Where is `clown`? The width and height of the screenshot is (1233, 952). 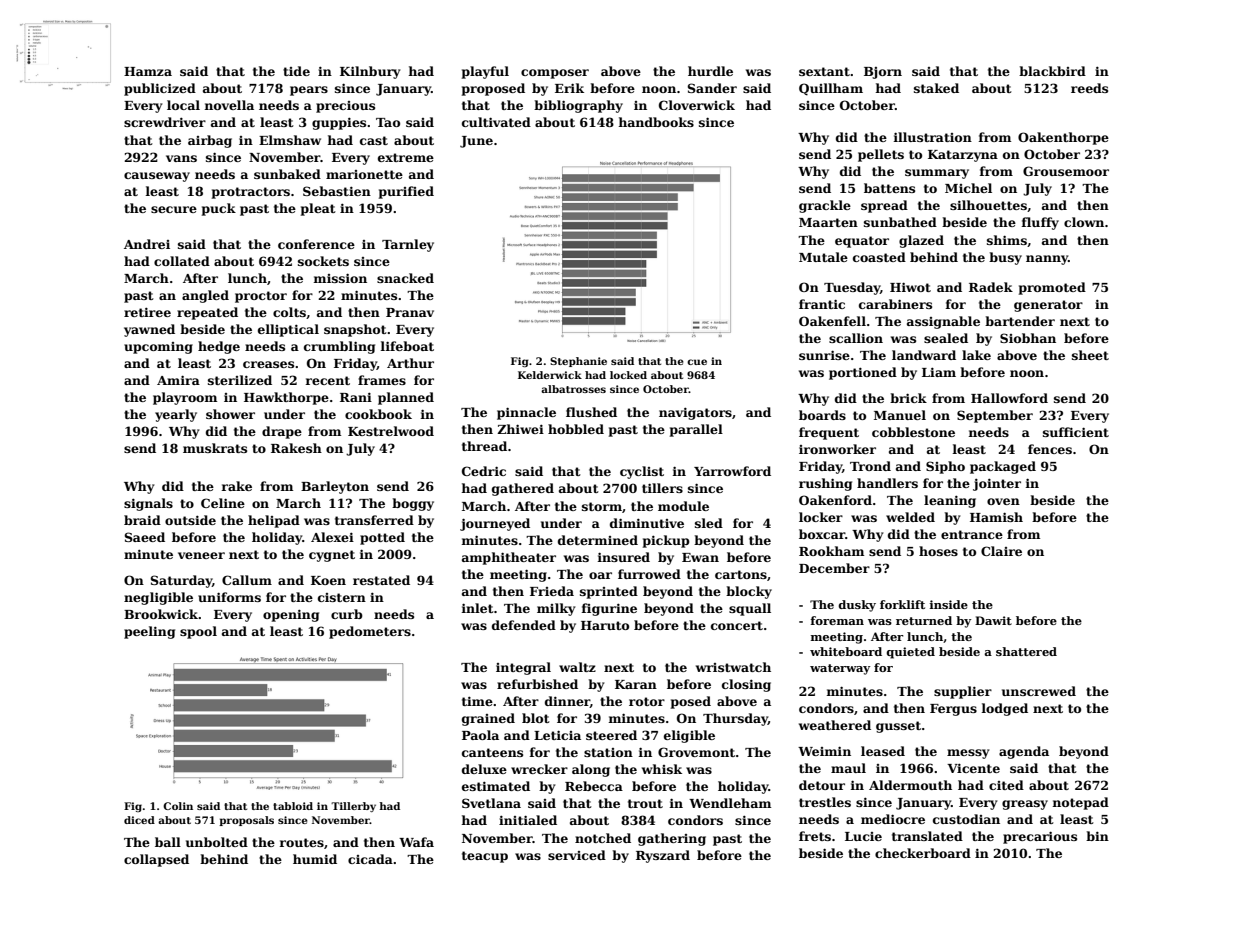 clown is located at coordinates (1084, 222).
